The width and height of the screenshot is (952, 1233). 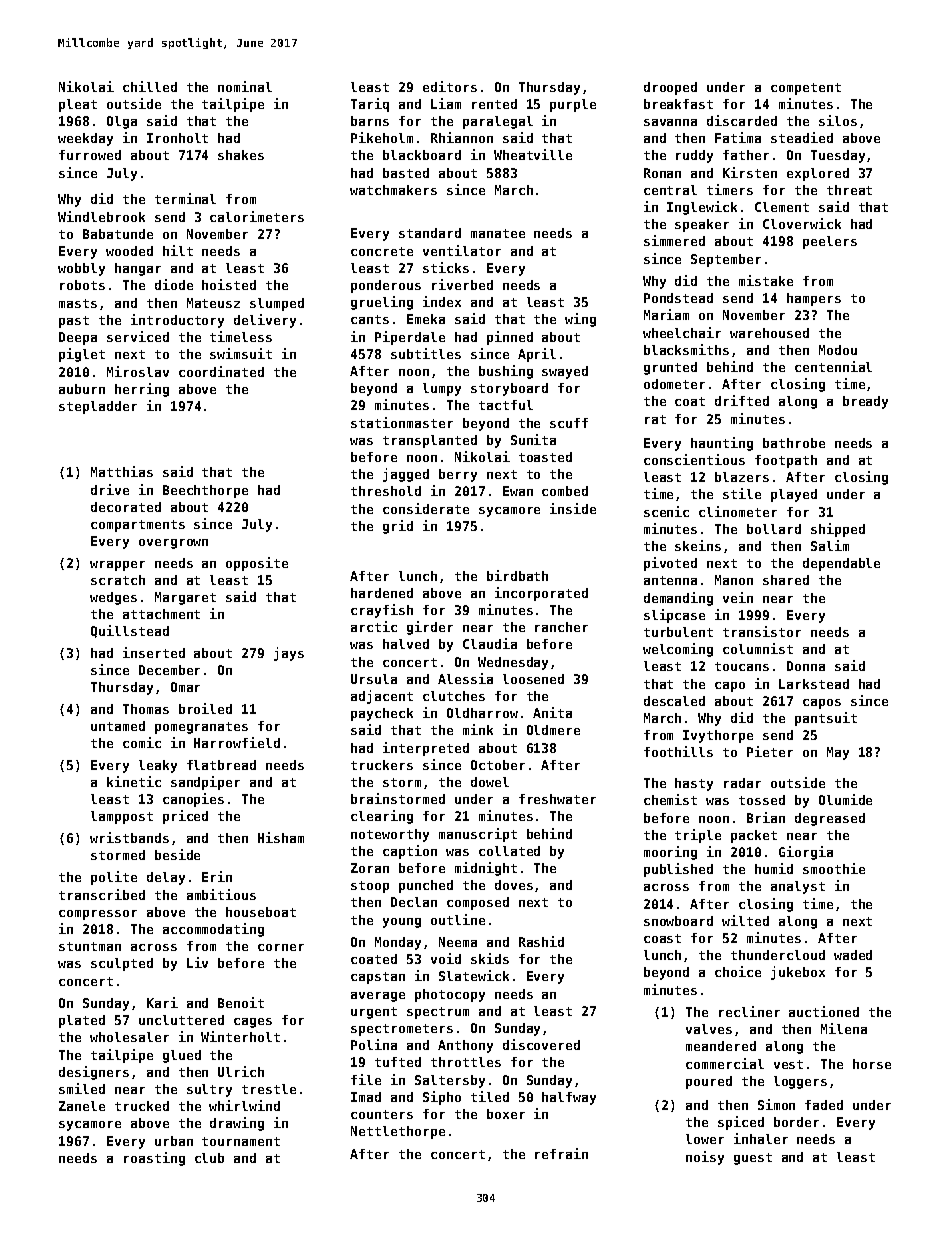 What do you see at coordinates (382, 251) in the screenshot?
I see `concrete` at bounding box center [382, 251].
